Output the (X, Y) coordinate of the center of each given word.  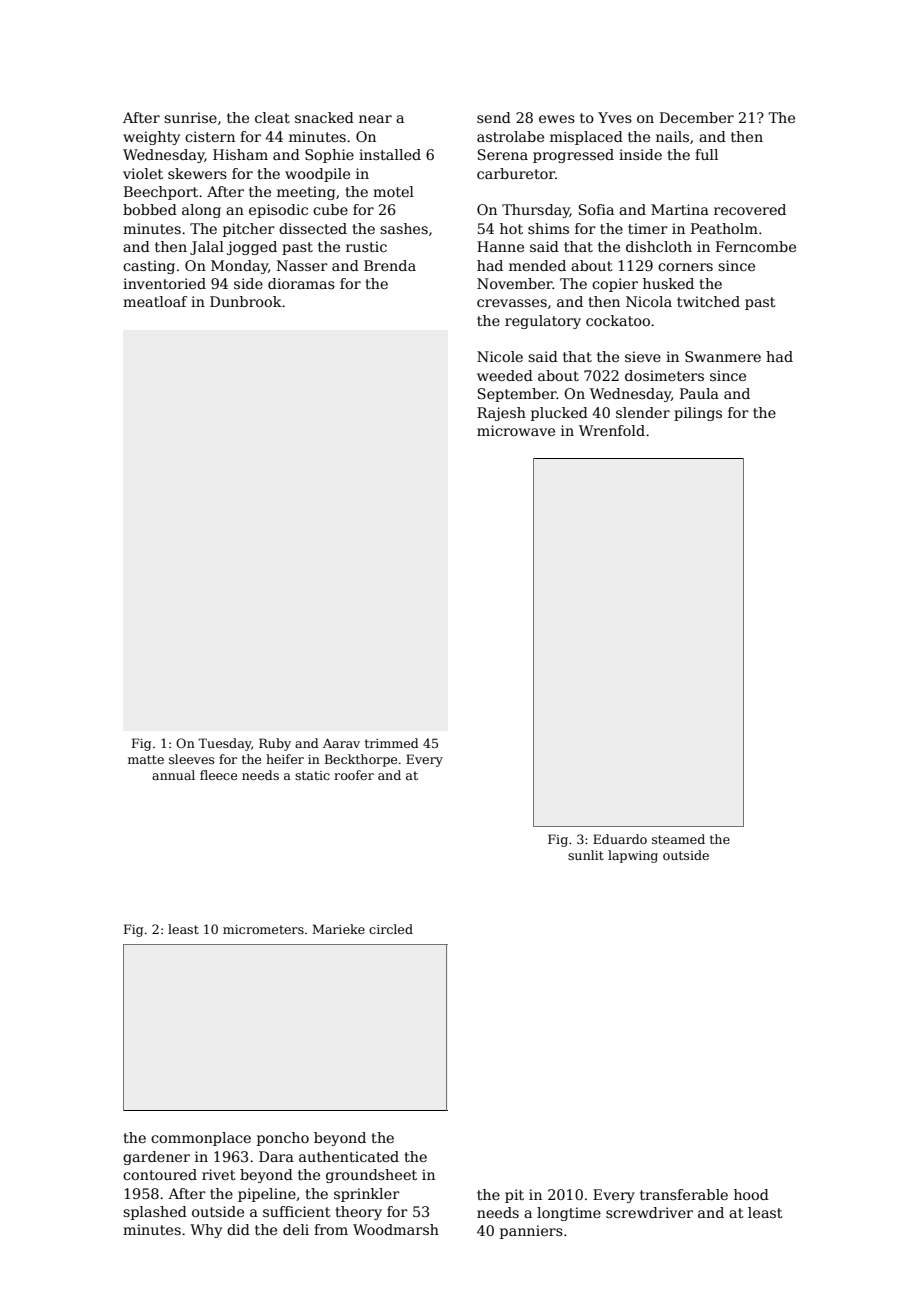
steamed (678, 839)
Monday (239, 267)
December (697, 117)
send (494, 117)
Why (206, 1231)
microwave (516, 430)
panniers (531, 1232)
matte (146, 759)
